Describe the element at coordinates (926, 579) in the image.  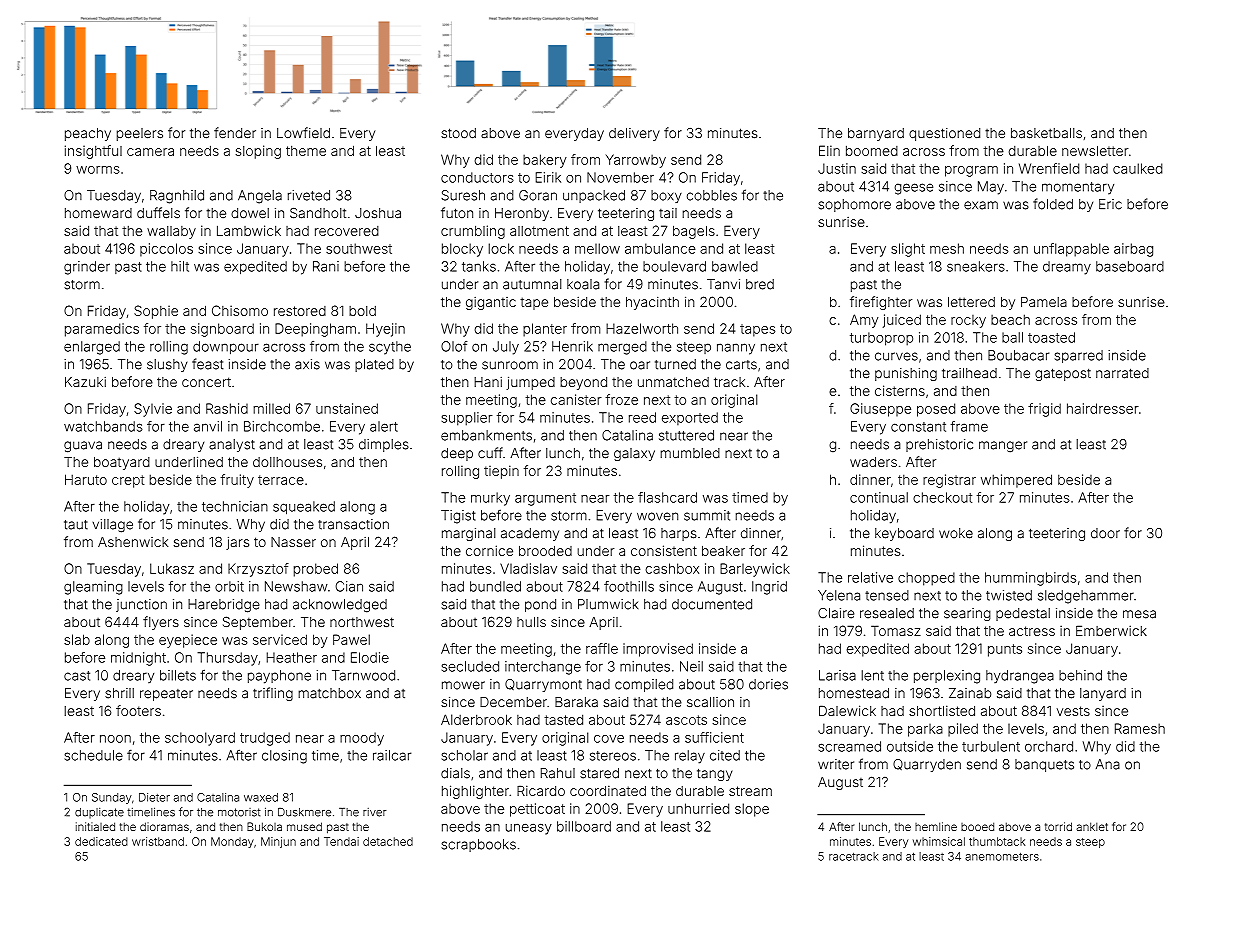
I see `chopped` at that location.
